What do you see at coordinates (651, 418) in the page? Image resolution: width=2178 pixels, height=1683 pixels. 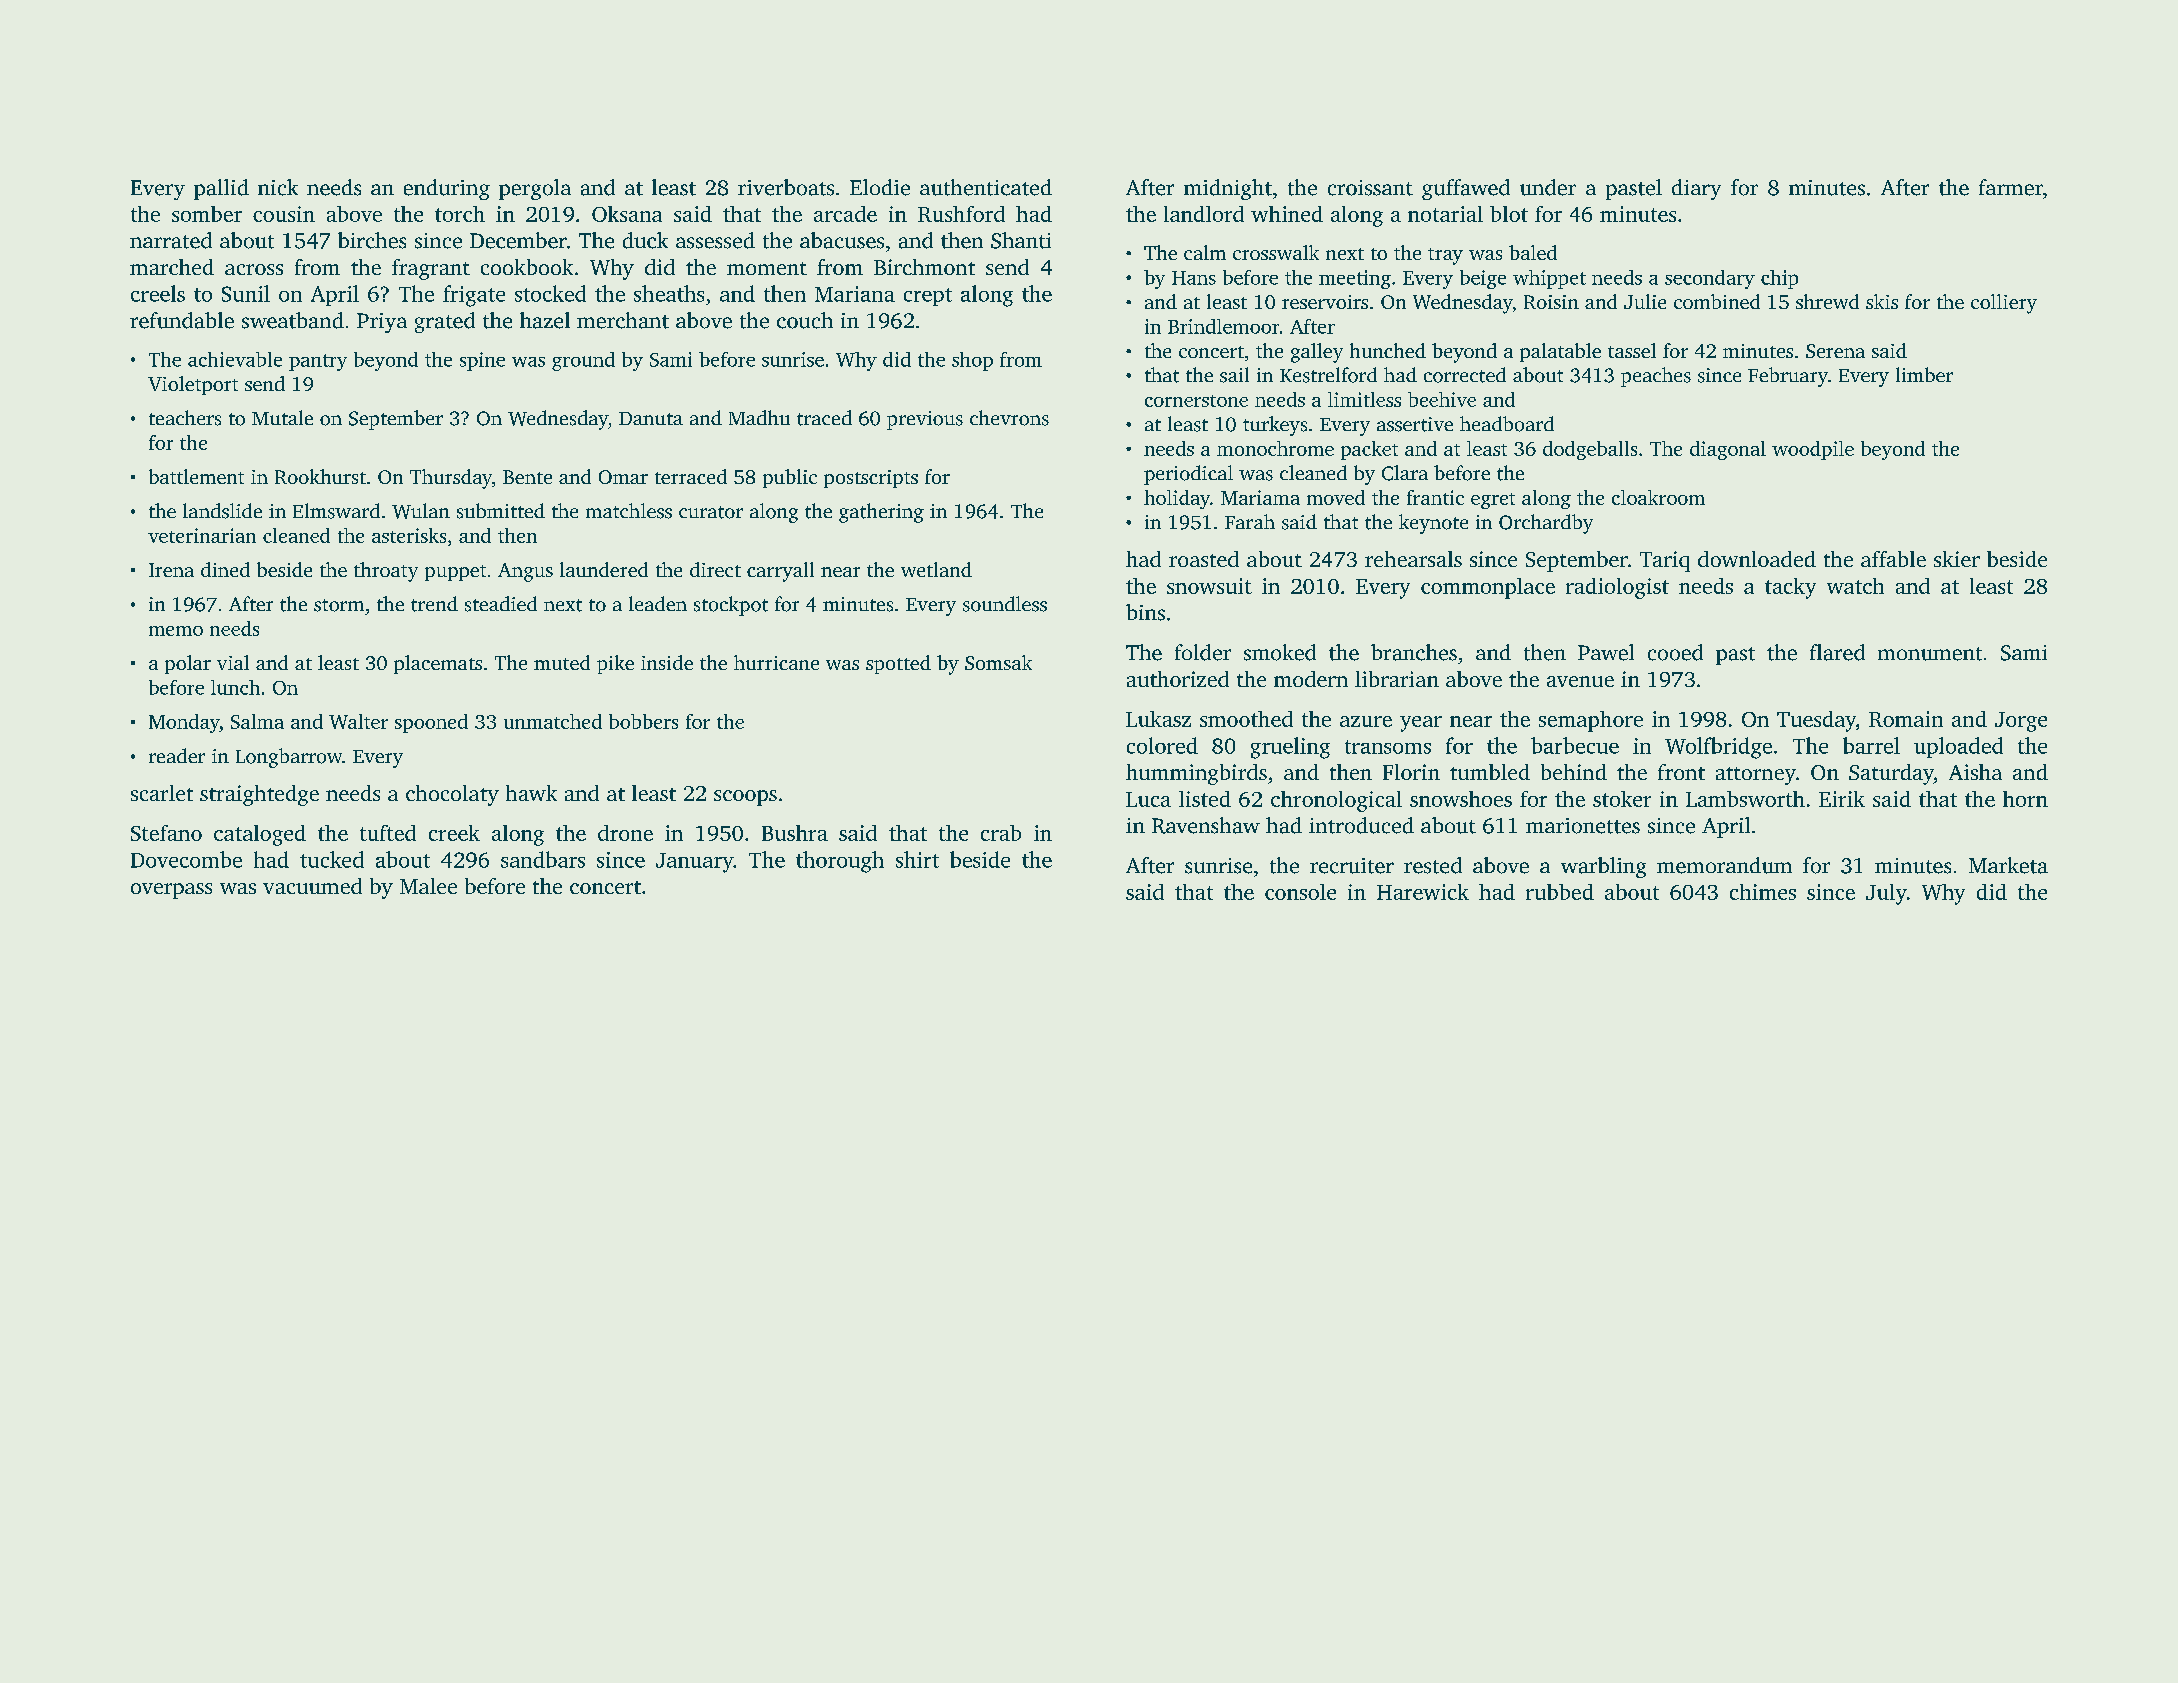 I see `Danuta` at bounding box center [651, 418].
